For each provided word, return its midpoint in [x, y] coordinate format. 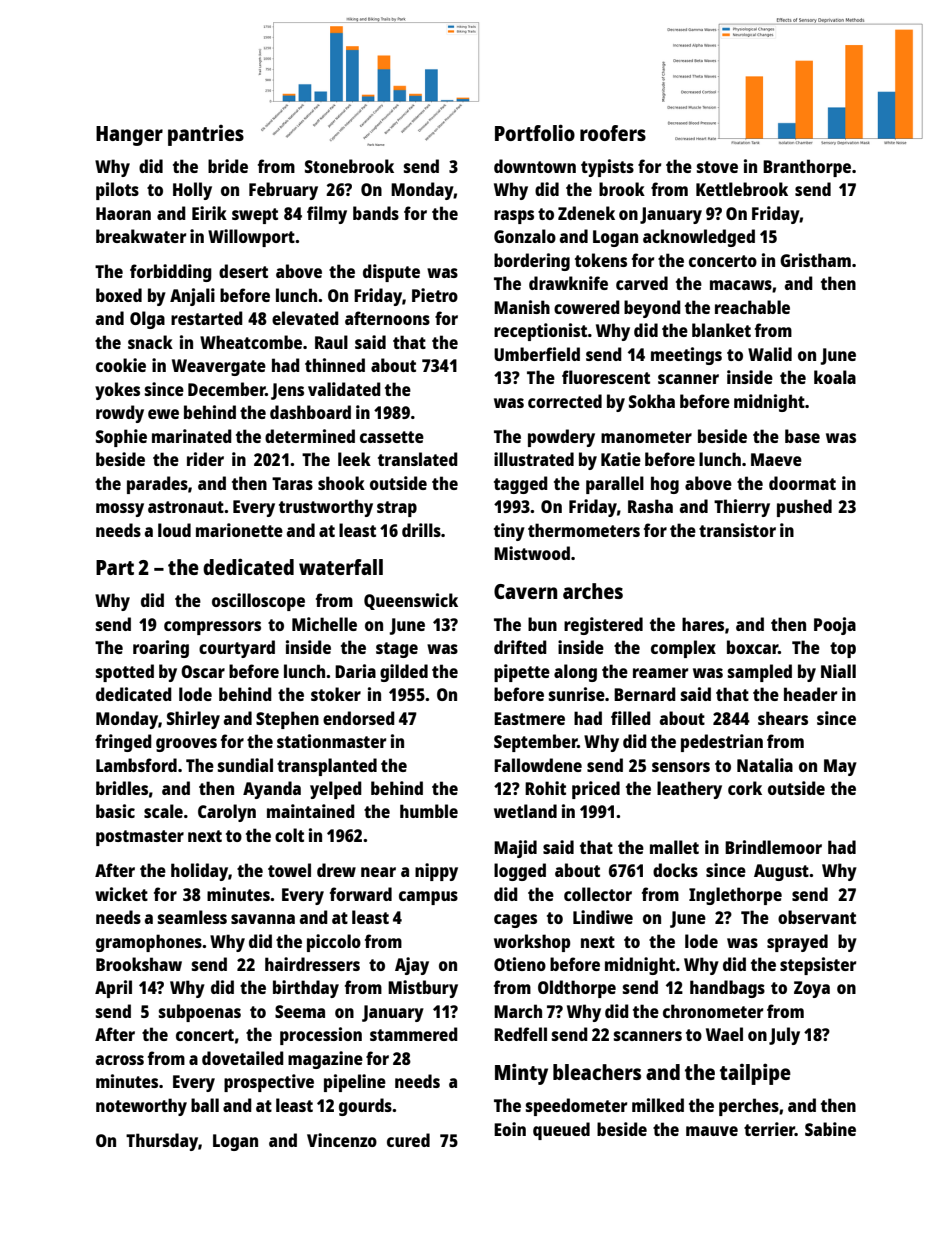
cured [408, 1140]
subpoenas [200, 1013]
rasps [514, 217]
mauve [712, 1131]
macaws [741, 285]
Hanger [129, 136]
